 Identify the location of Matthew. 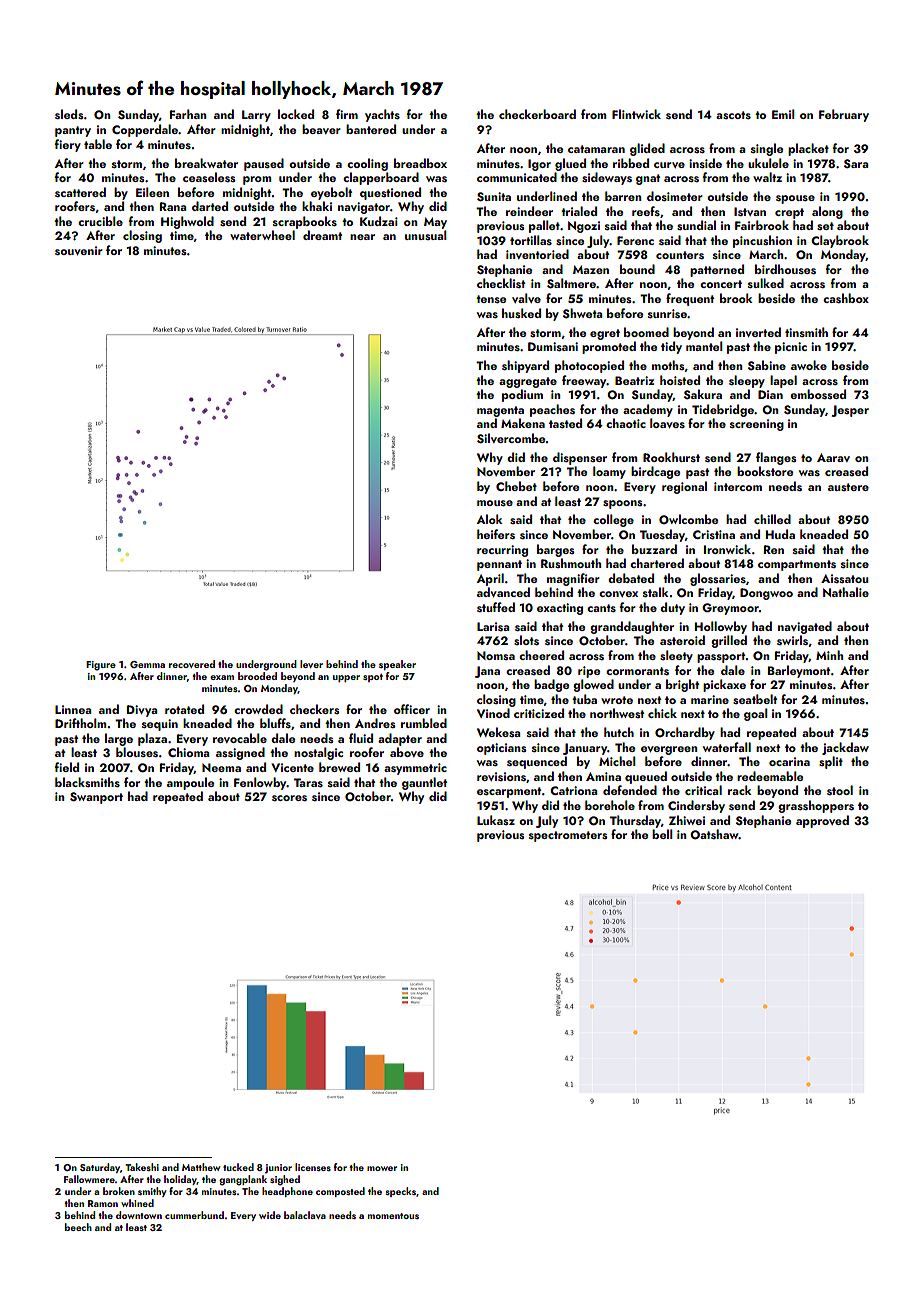
(201, 1167).
